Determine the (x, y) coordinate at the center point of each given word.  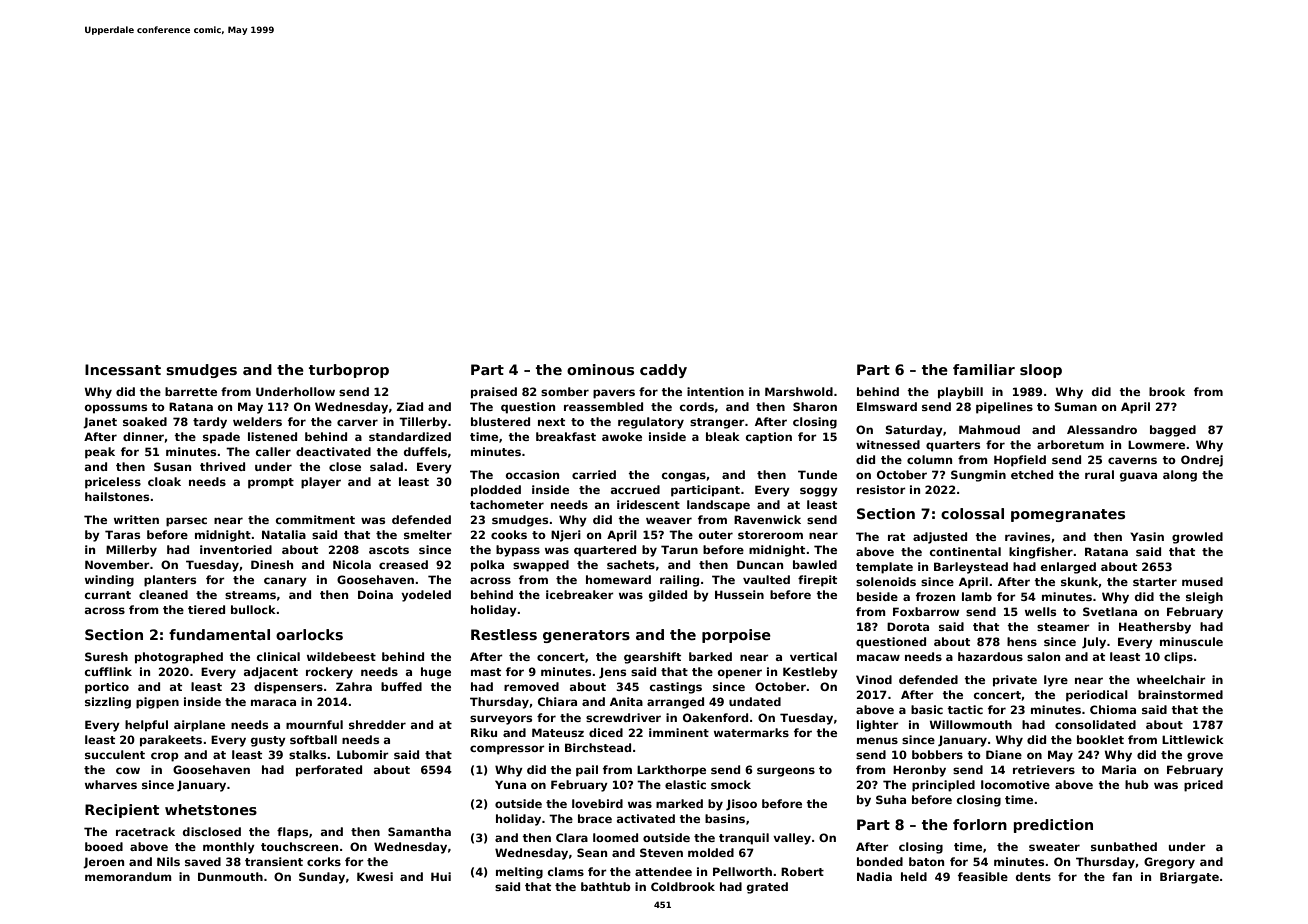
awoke (622, 436)
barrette (191, 391)
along (1180, 476)
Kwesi (375, 876)
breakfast (566, 436)
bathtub (606, 886)
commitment (315, 519)
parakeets (171, 741)
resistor (881, 489)
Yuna (510, 784)
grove (1205, 757)
